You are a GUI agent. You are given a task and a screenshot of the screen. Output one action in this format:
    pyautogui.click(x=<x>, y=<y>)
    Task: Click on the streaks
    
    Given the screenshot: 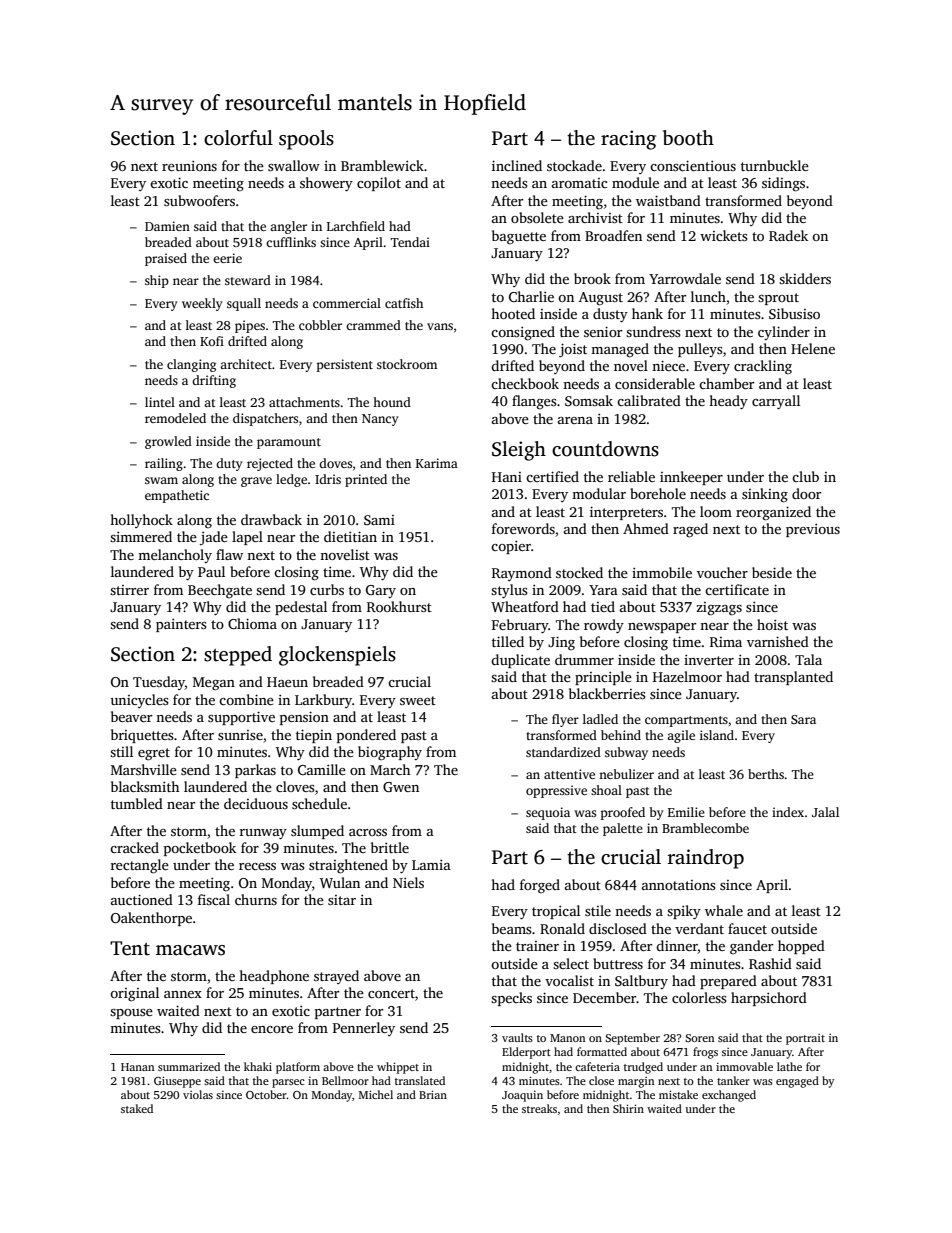 What is the action you would take?
    pyautogui.click(x=539, y=1108)
